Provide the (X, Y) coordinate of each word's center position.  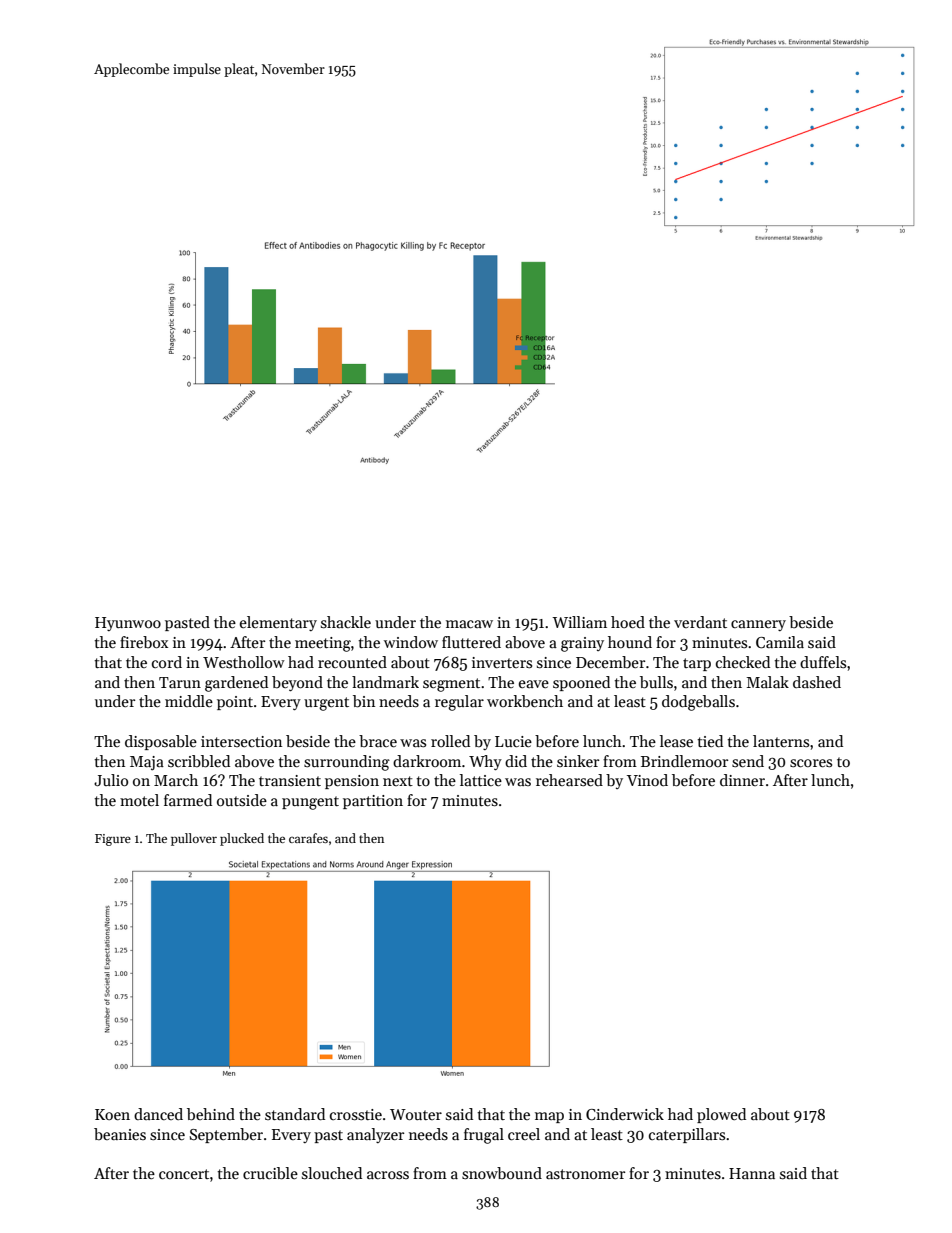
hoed (628, 622)
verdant (700, 622)
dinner (742, 780)
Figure (113, 840)
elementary (278, 623)
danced (158, 1114)
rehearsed (569, 780)
